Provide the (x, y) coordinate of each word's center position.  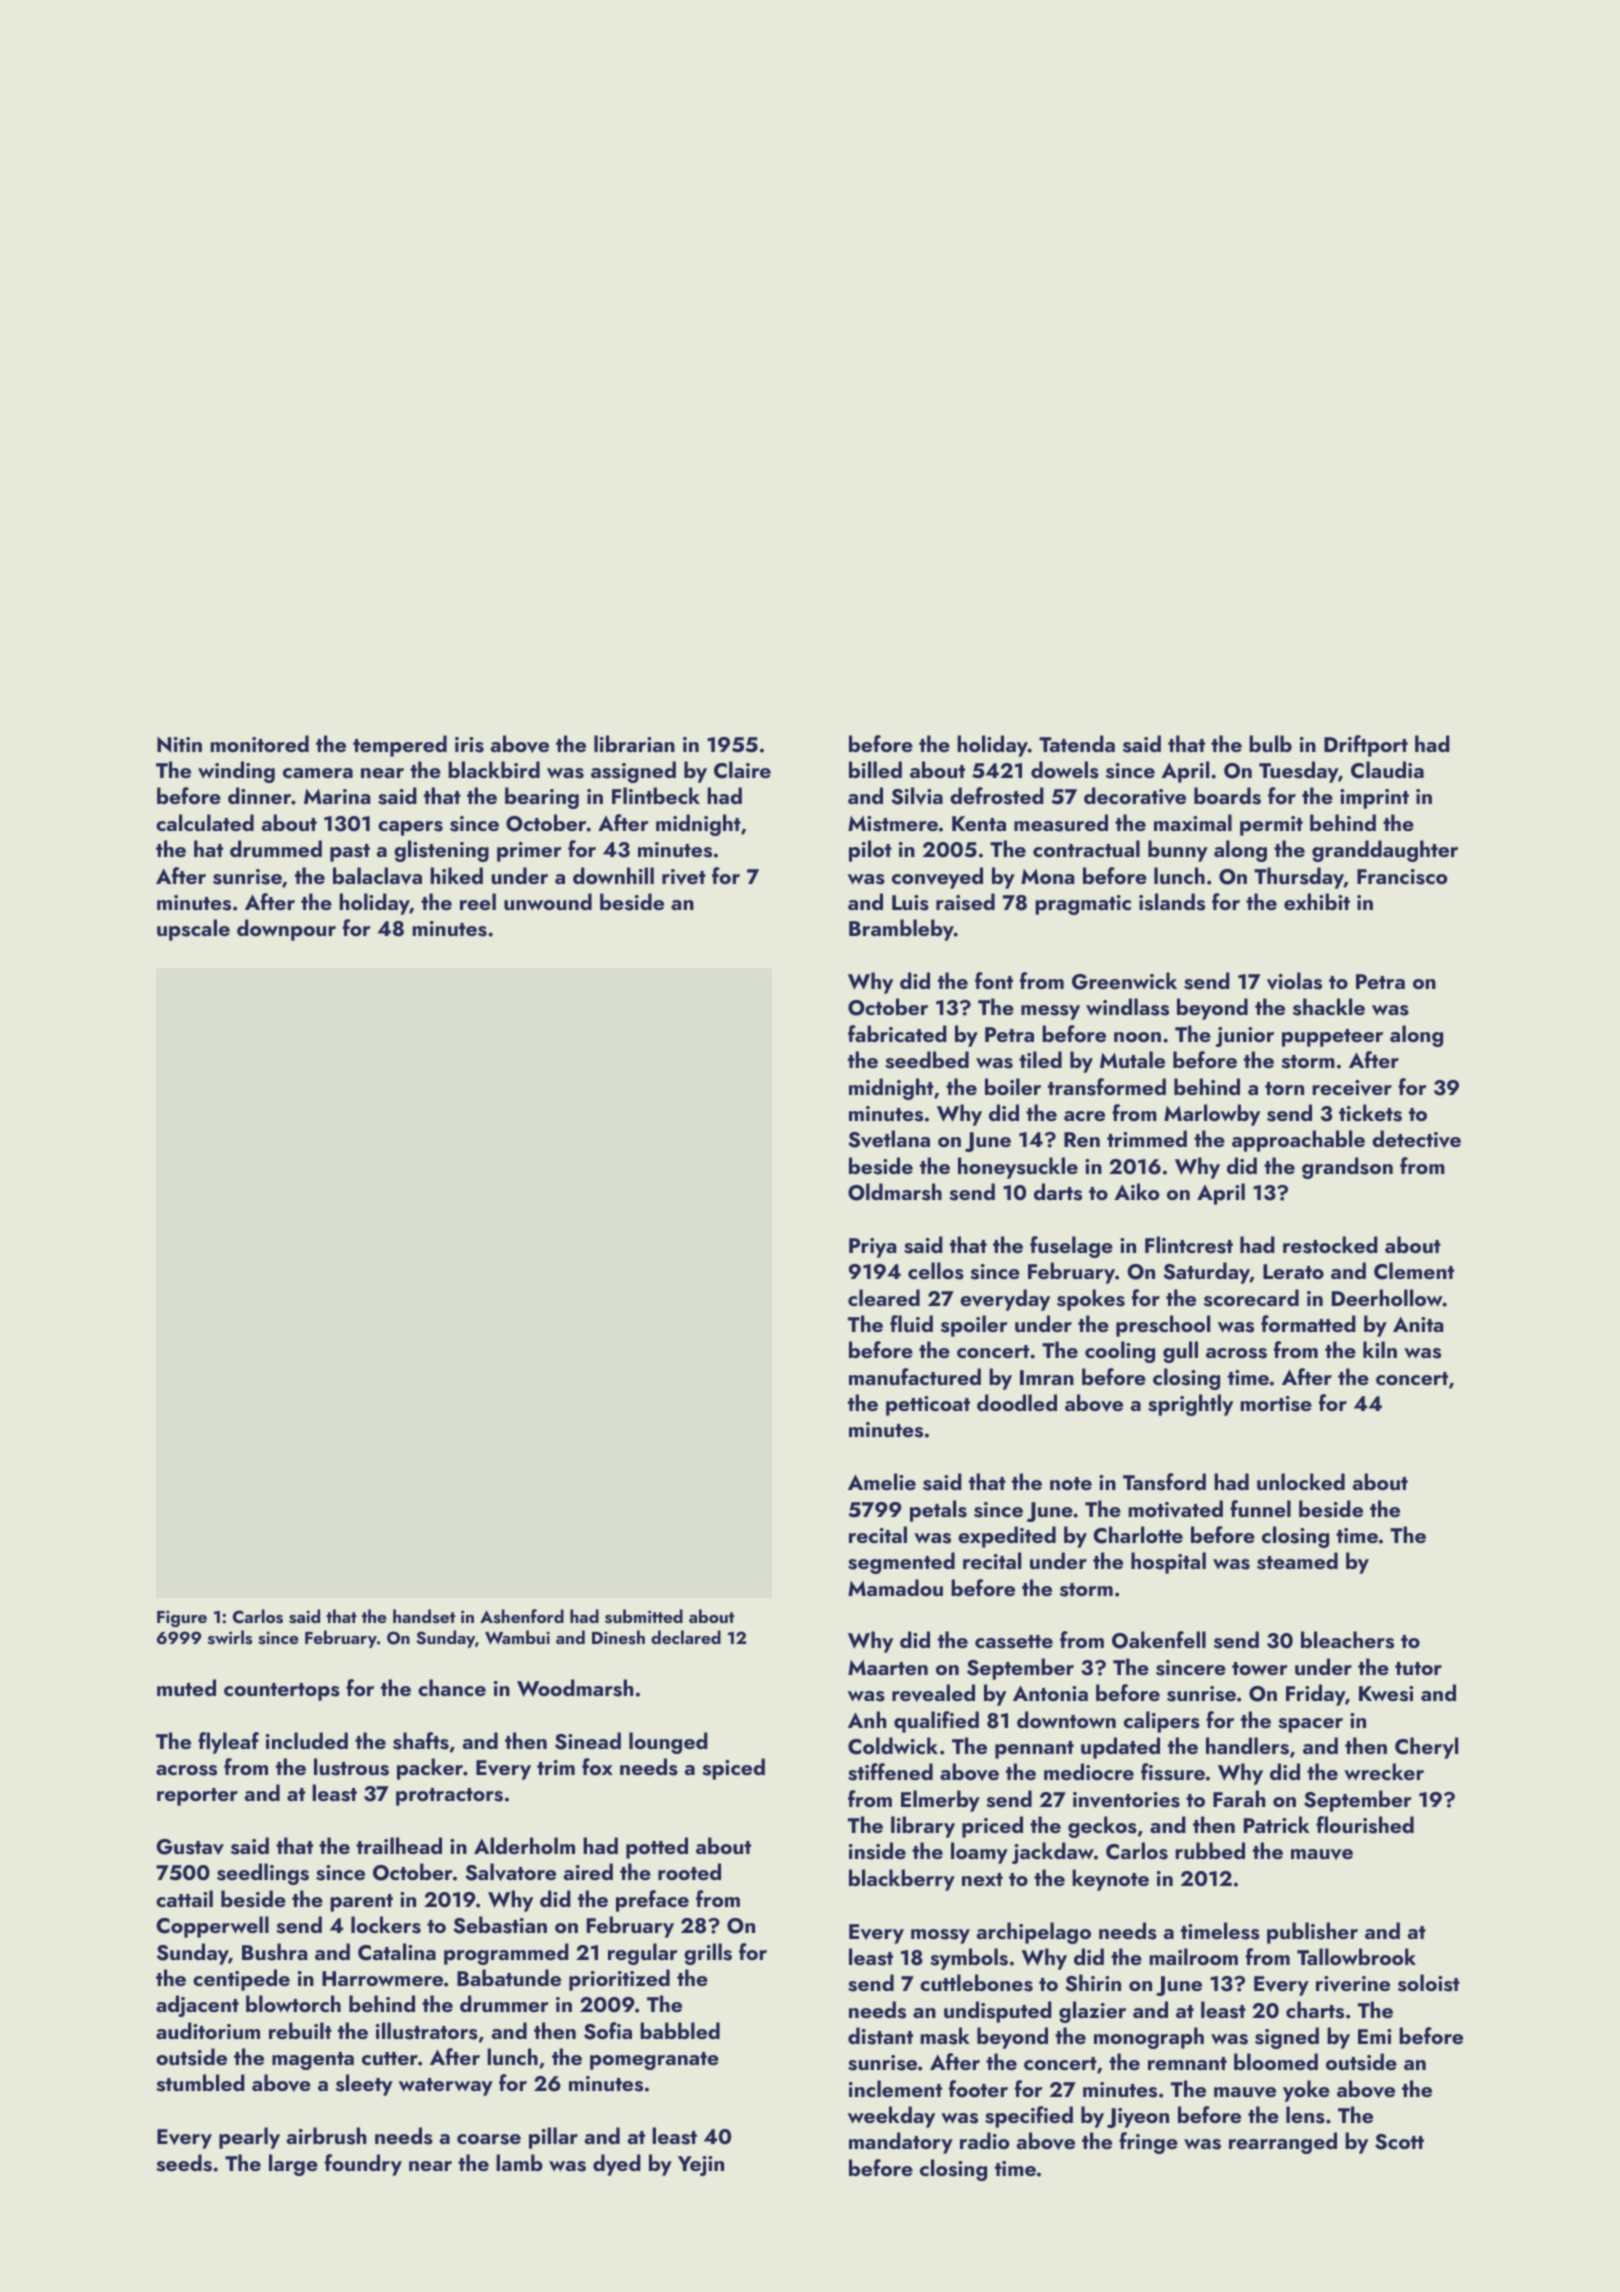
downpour (286, 930)
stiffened (890, 1772)
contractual (1086, 848)
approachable (1298, 1141)
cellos (936, 1271)
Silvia (917, 796)
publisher (1312, 1933)
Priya (872, 1248)
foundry (363, 2165)
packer (430, 1769)
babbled (680, 2030)
